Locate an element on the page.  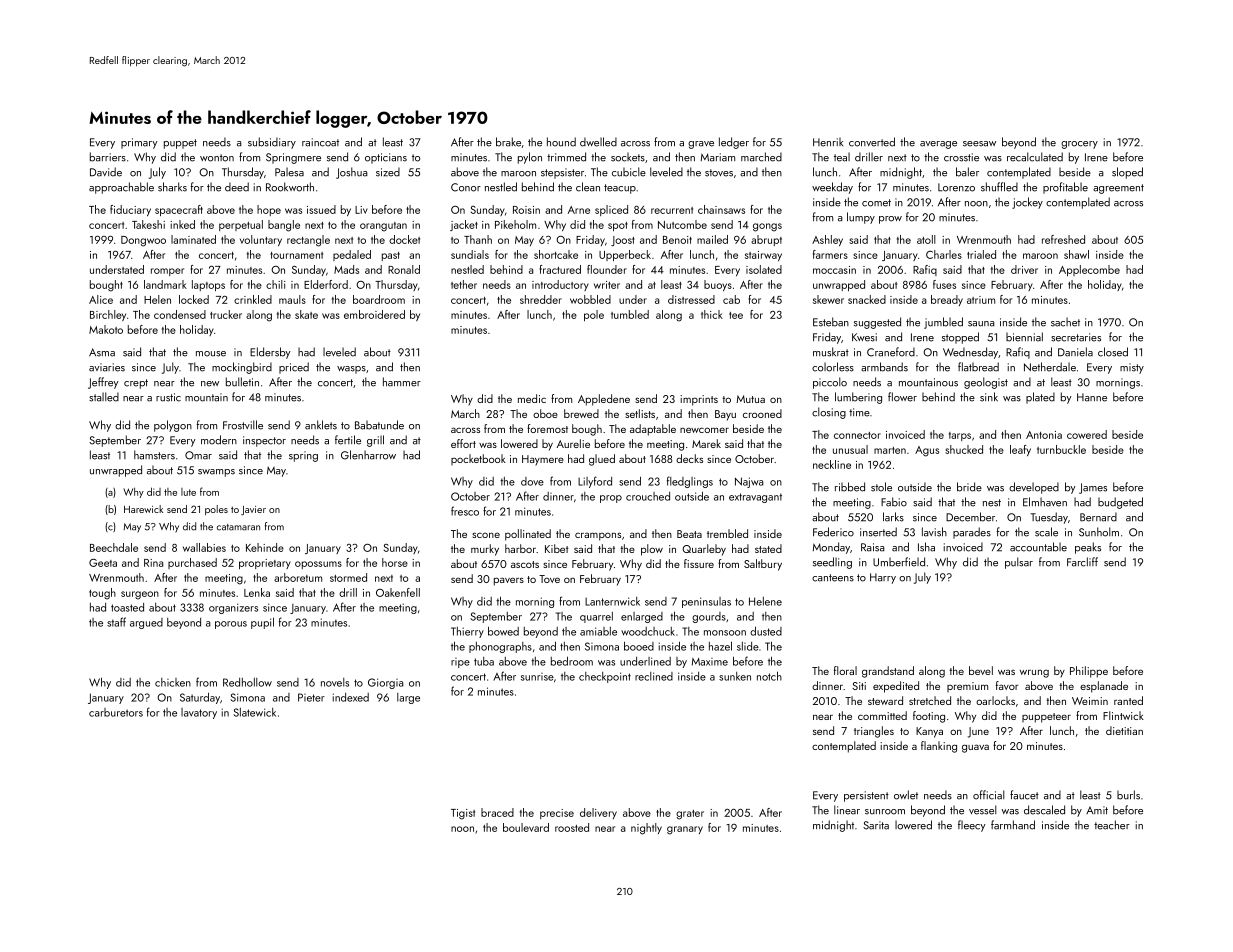
flatbread is located at coordinates (978, 367).
